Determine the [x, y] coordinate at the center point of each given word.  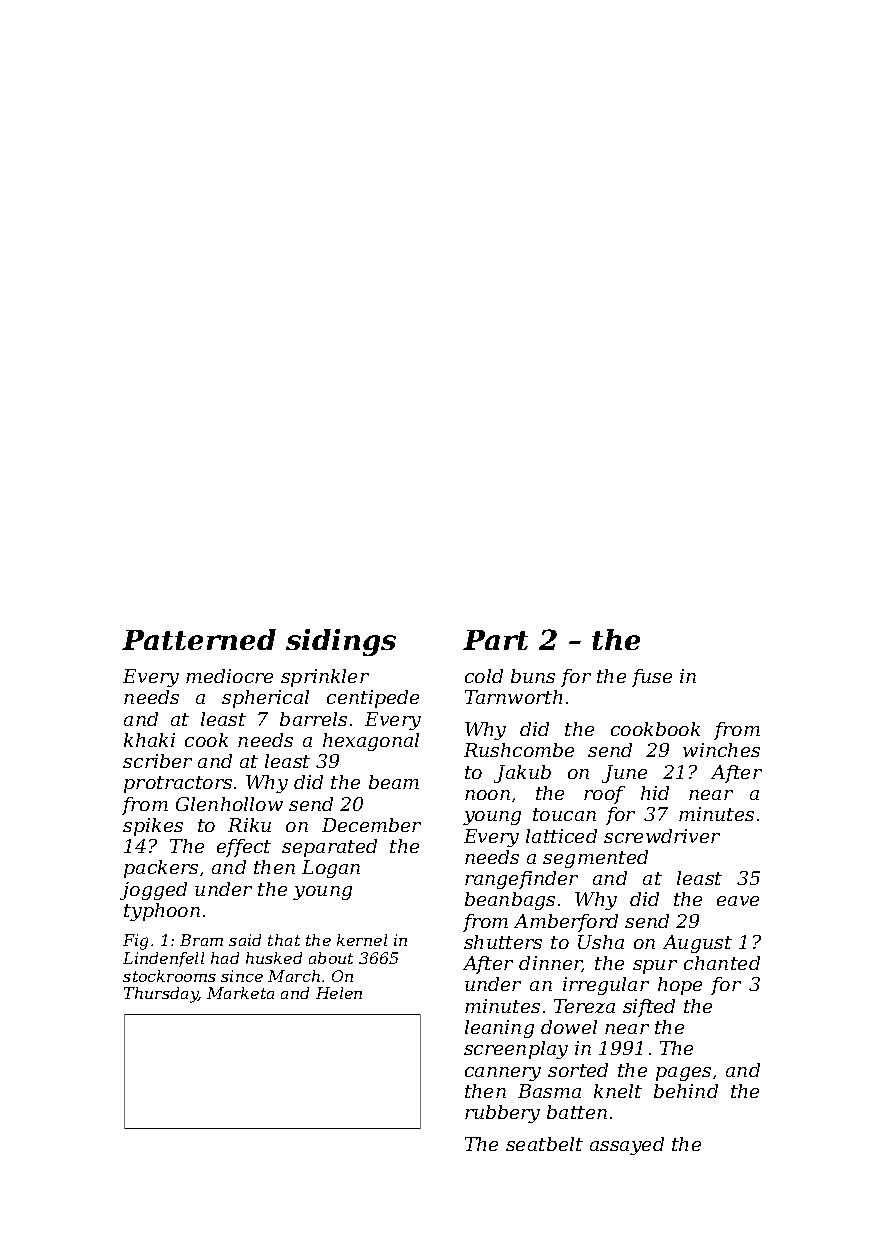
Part [495, 640]
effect [244, 848]
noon [487, 795]
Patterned [199, 639]
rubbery [502, 1114]
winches [721, 750]
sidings [341, 642]
